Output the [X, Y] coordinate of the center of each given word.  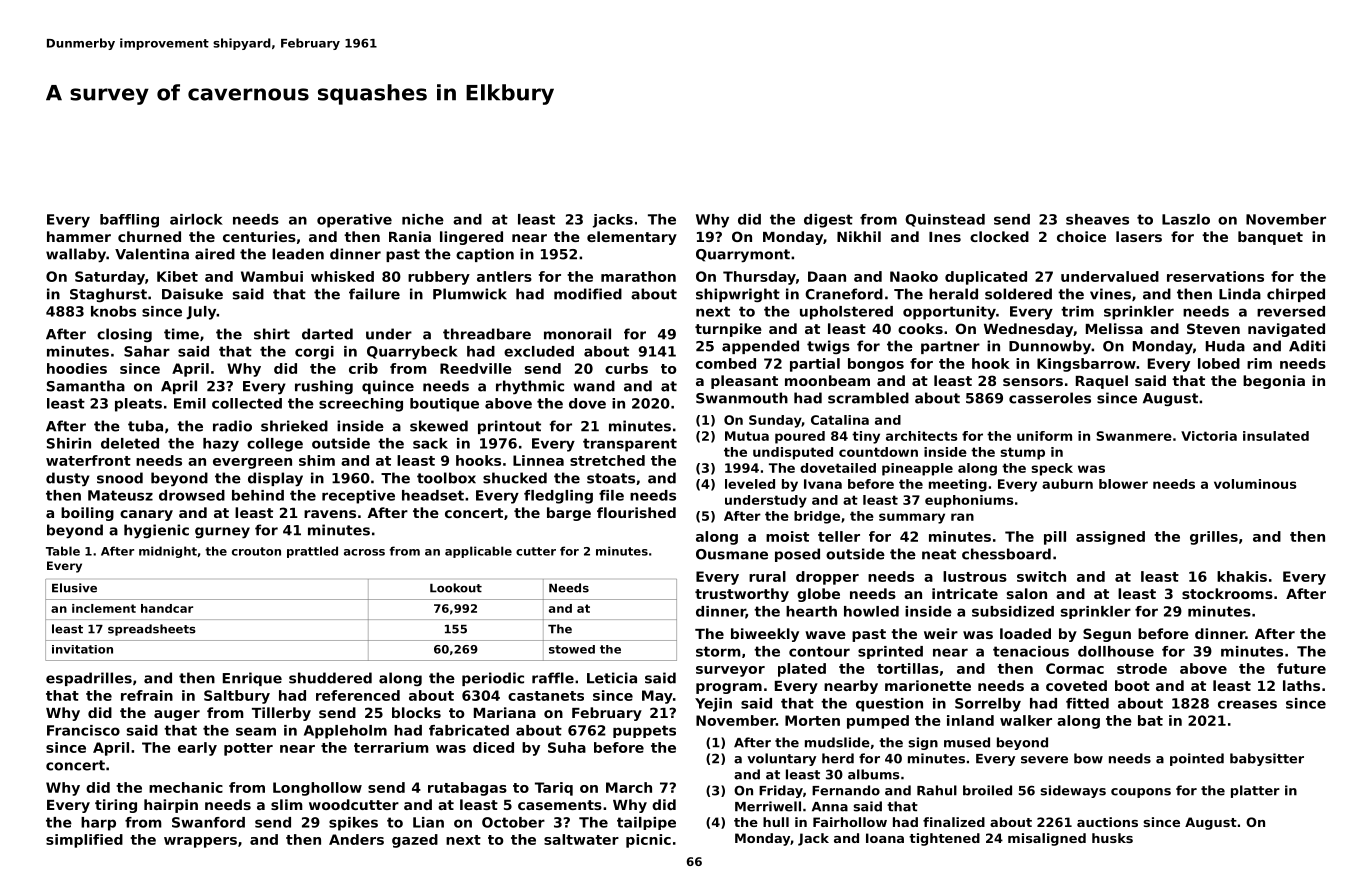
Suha [567, 747]
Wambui [272, 276]
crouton [256, 551]
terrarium [391, 747]
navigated [1286, 330]
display [275, 479]
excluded [539, 351]
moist [787, 536]
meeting [958, 485]
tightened [944, 839]
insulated [1276, 436]
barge [569, 514]
